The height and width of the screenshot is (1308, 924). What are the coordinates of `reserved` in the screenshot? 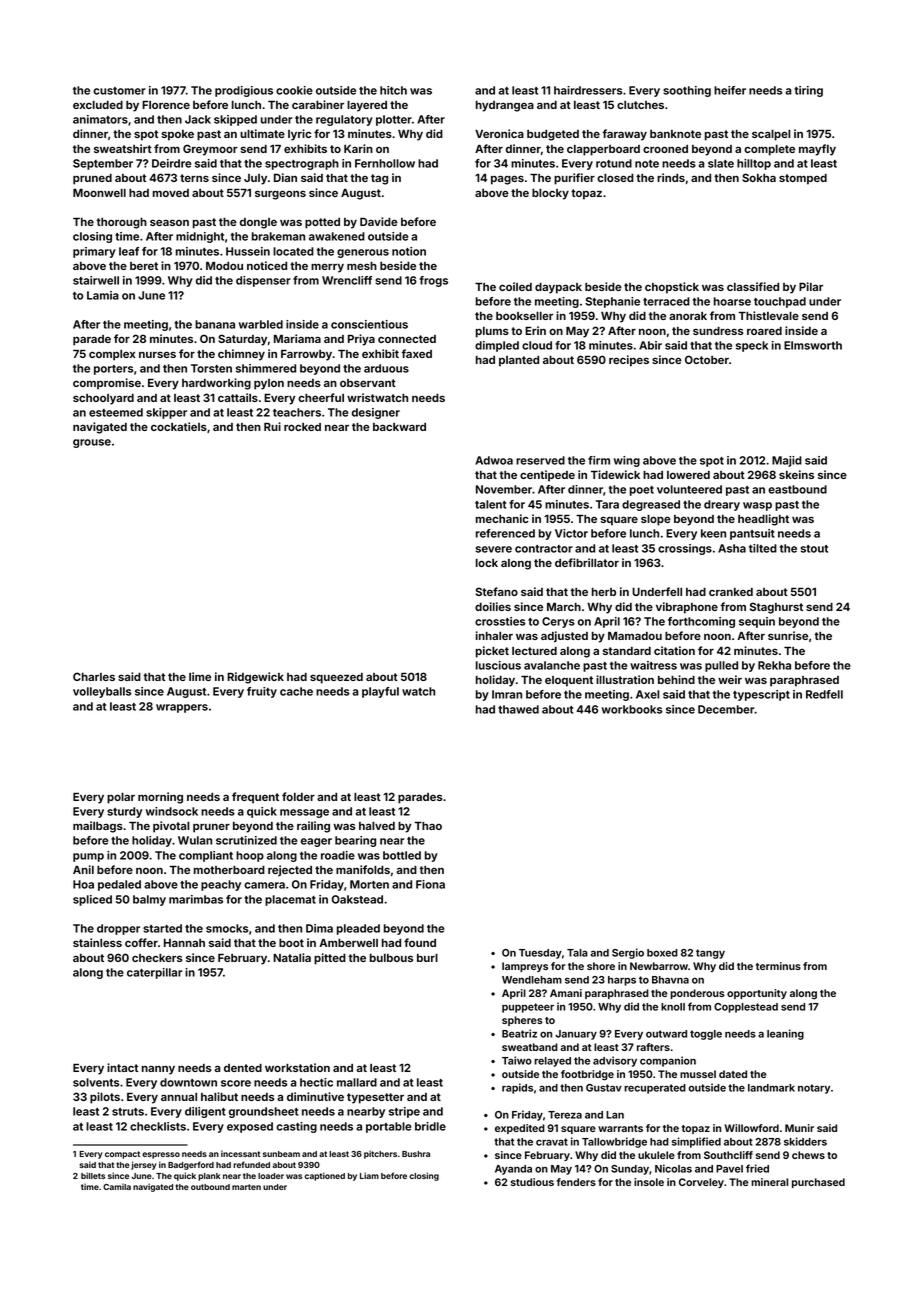 It's located at (540, 460).
